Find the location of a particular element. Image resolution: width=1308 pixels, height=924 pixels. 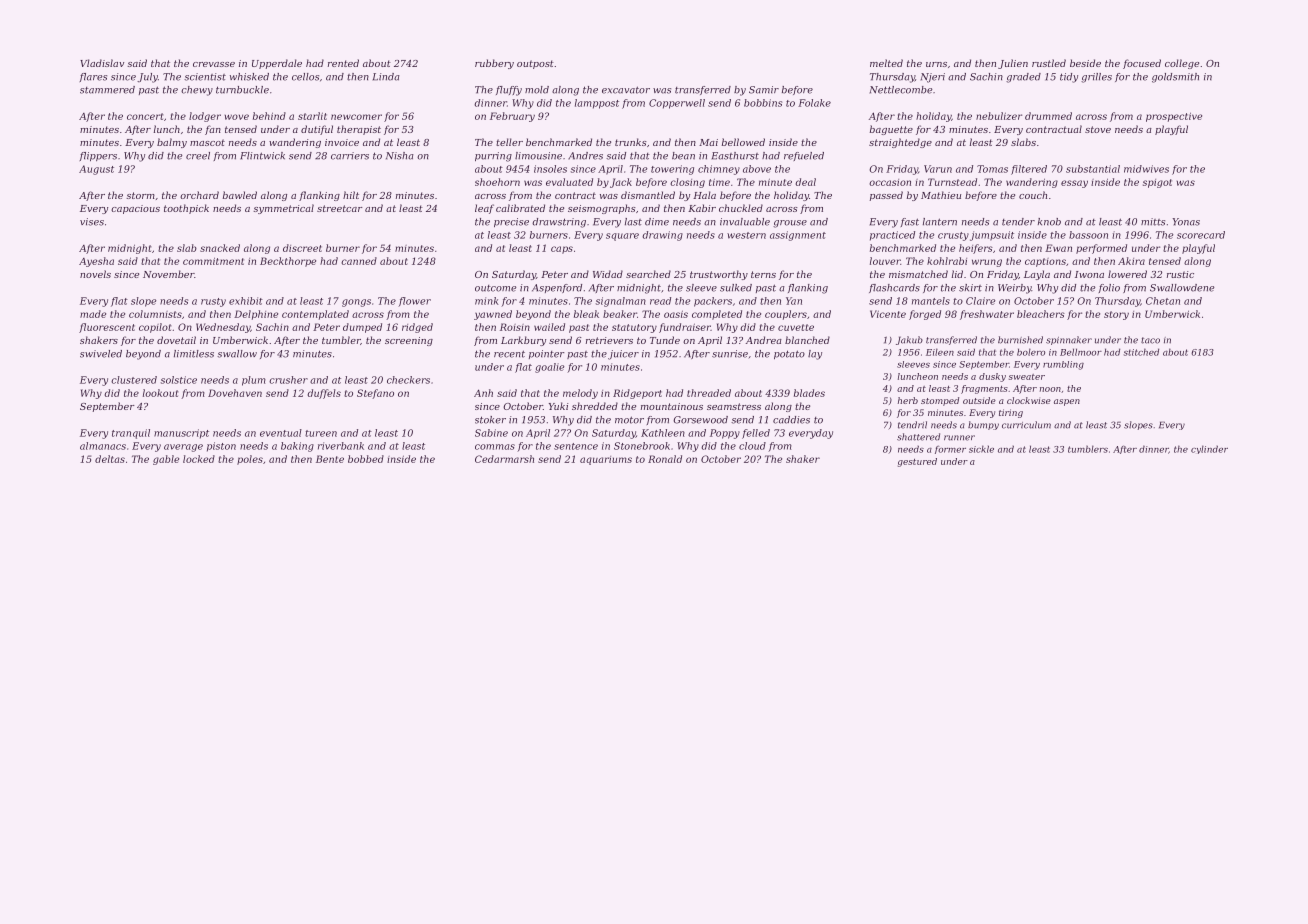

sickle is located at coordinates (981, 449).
